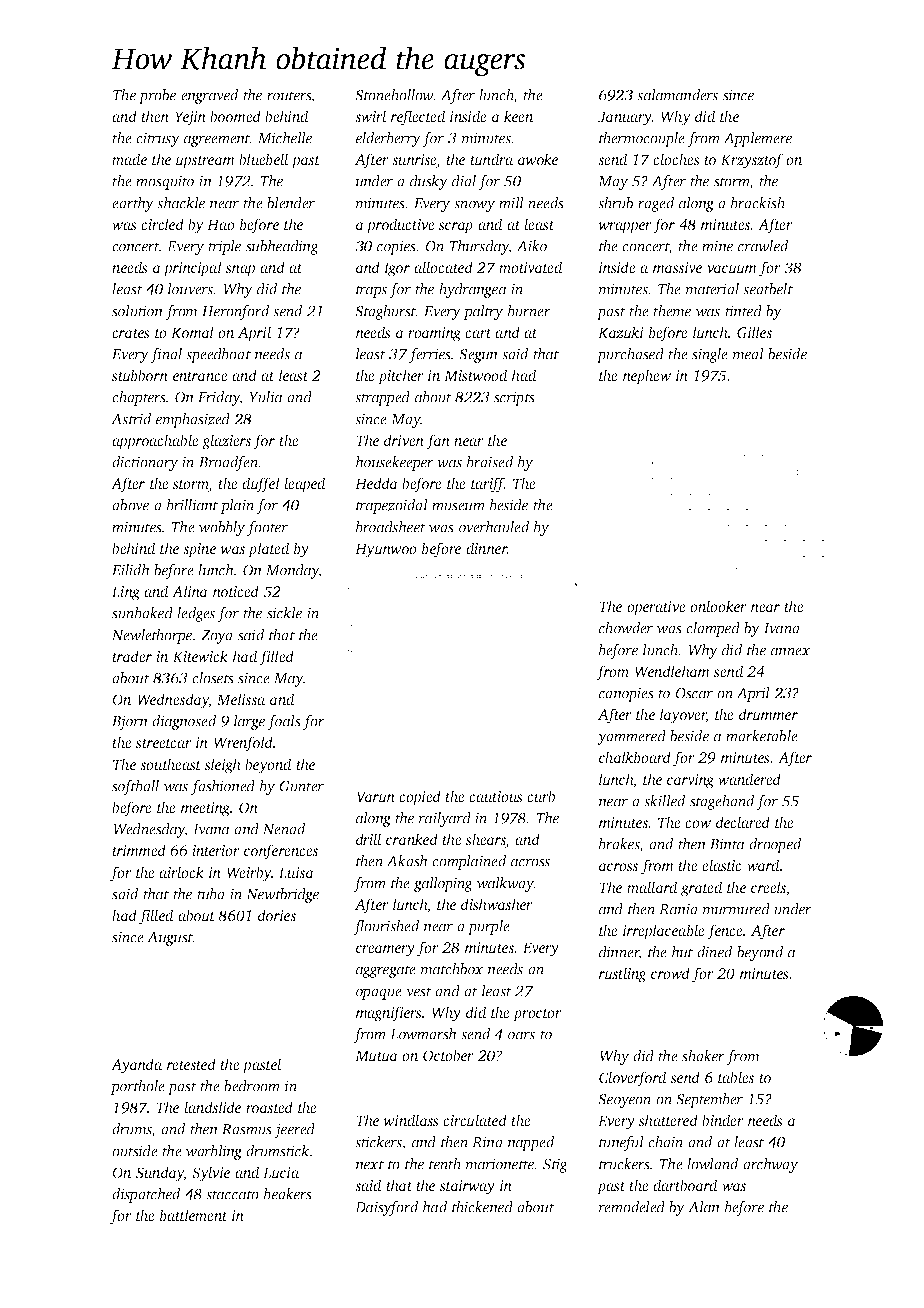  Describe the element at coordinates (518, 116) in the image. I see `keen` at that location.
